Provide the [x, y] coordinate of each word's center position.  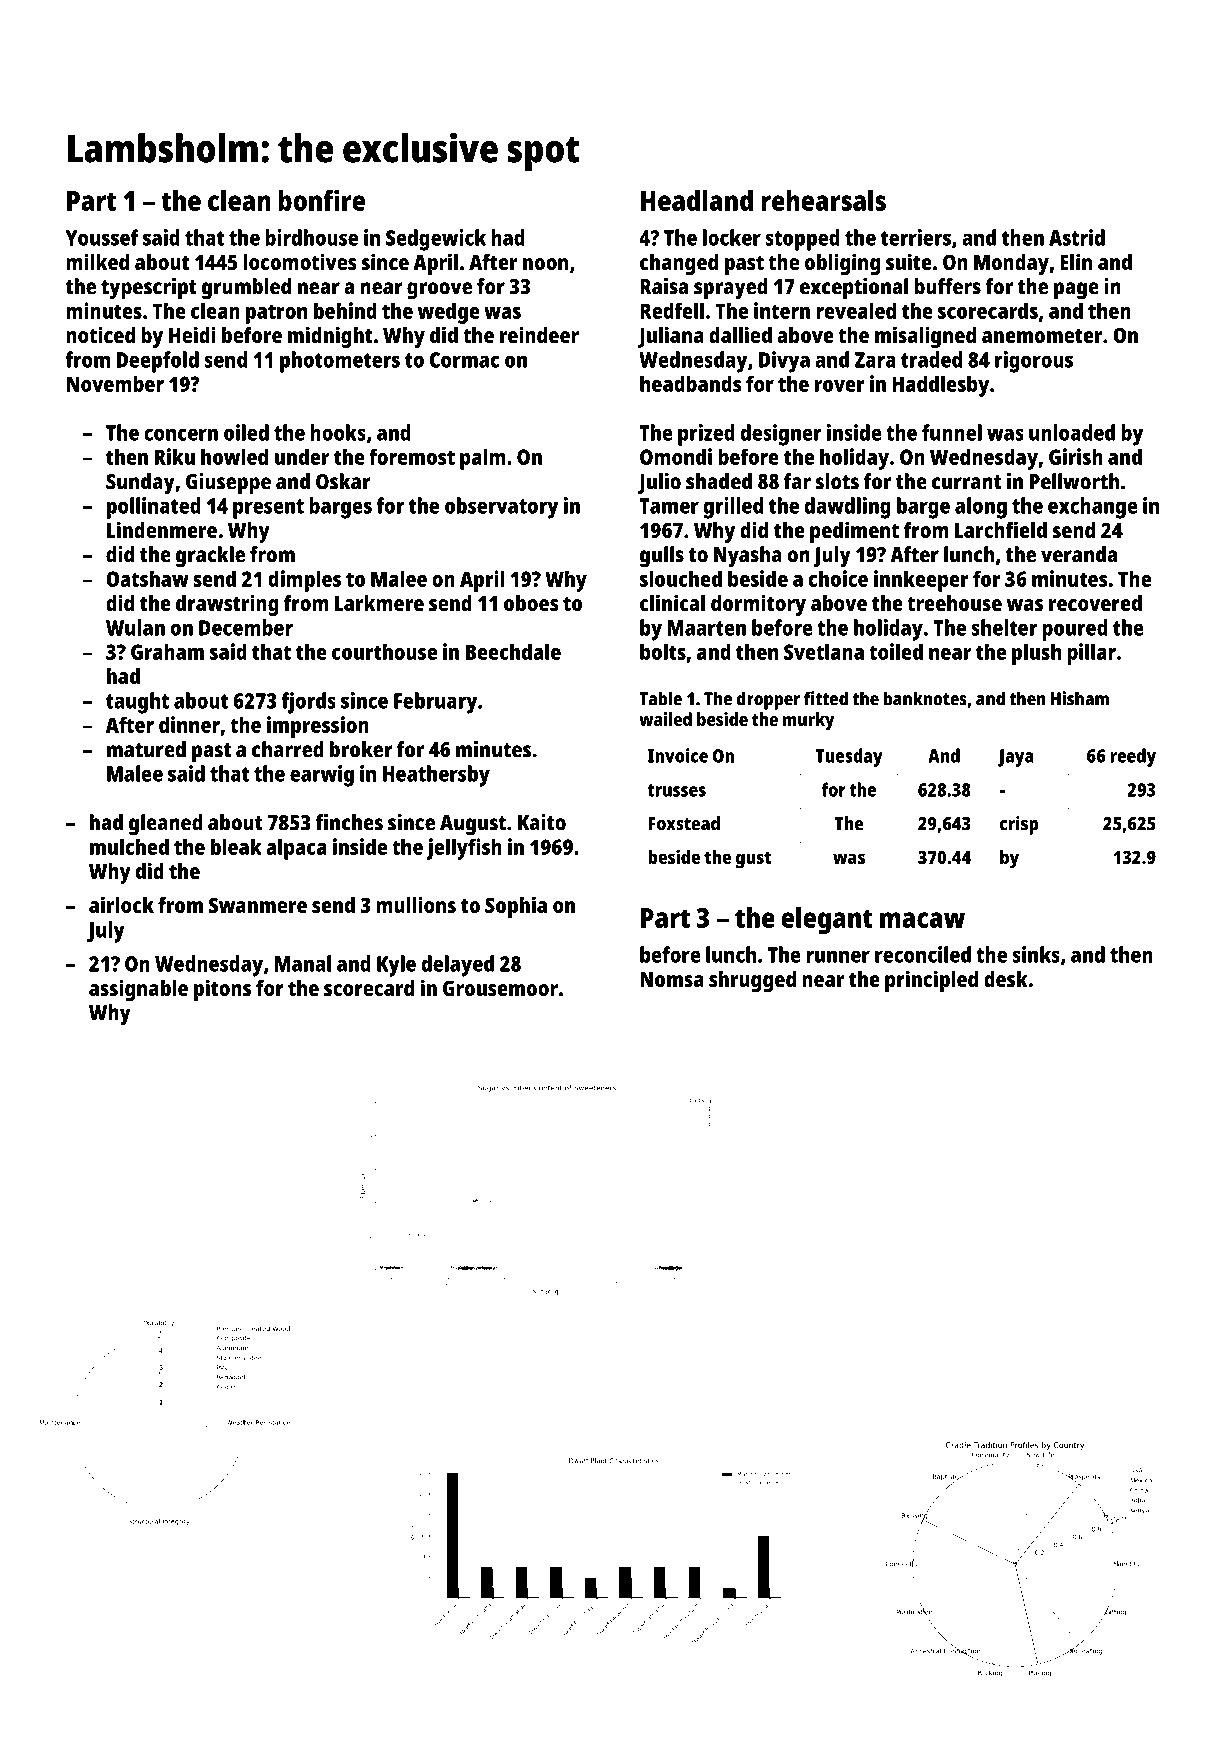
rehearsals [823, 200]
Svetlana [824, 651]
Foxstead [684, 823]
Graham [167, 651]
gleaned [166, 825]
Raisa [664, 286]
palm [483, 459]
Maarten [707, 628]
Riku [175, 456]
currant [967, 482]
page [1076, 291]
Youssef [102, 237]
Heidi [192, 334]
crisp [1019, 825]
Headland [697, 200]
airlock [121, 904]
